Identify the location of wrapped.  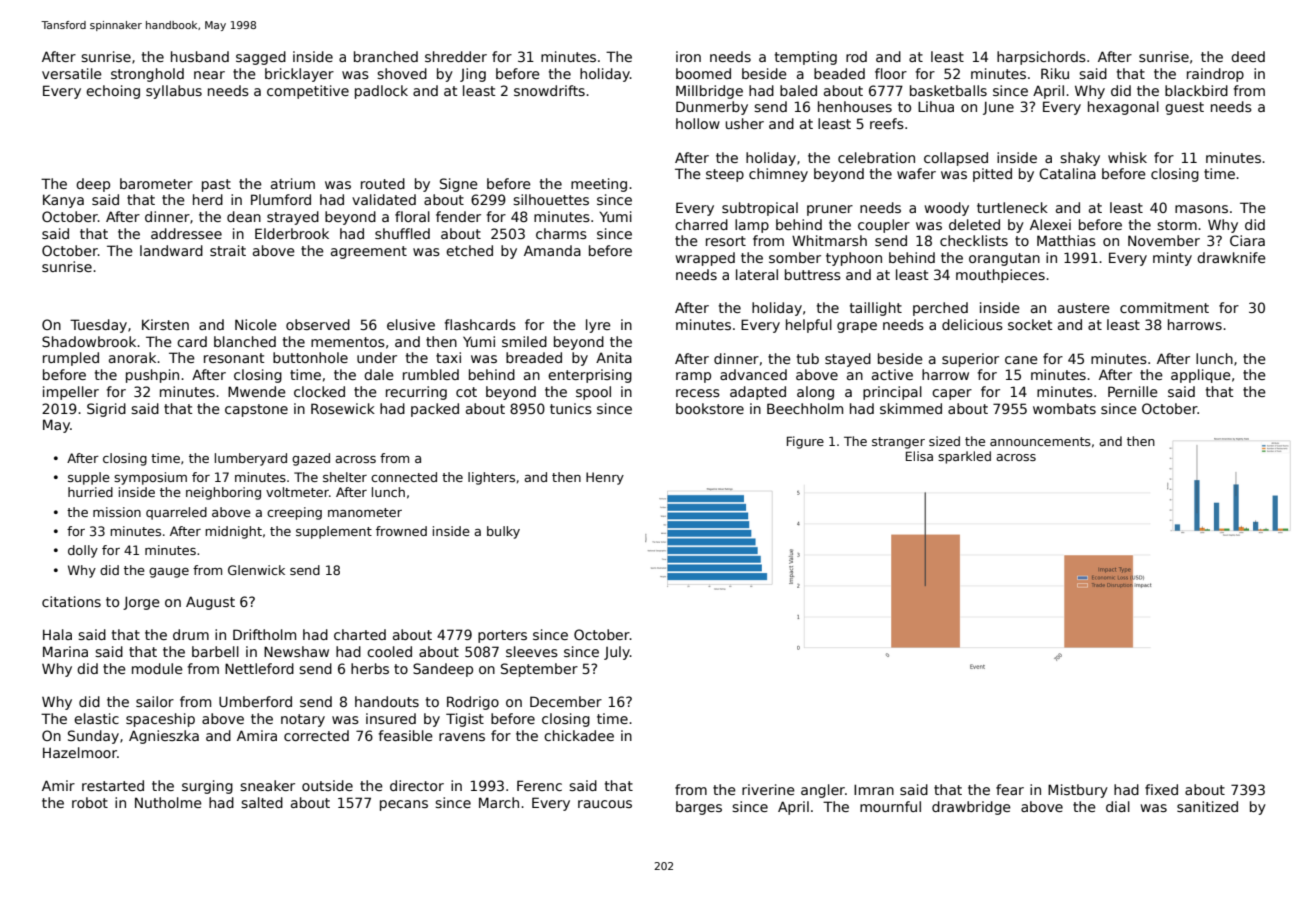
(705, 259).
